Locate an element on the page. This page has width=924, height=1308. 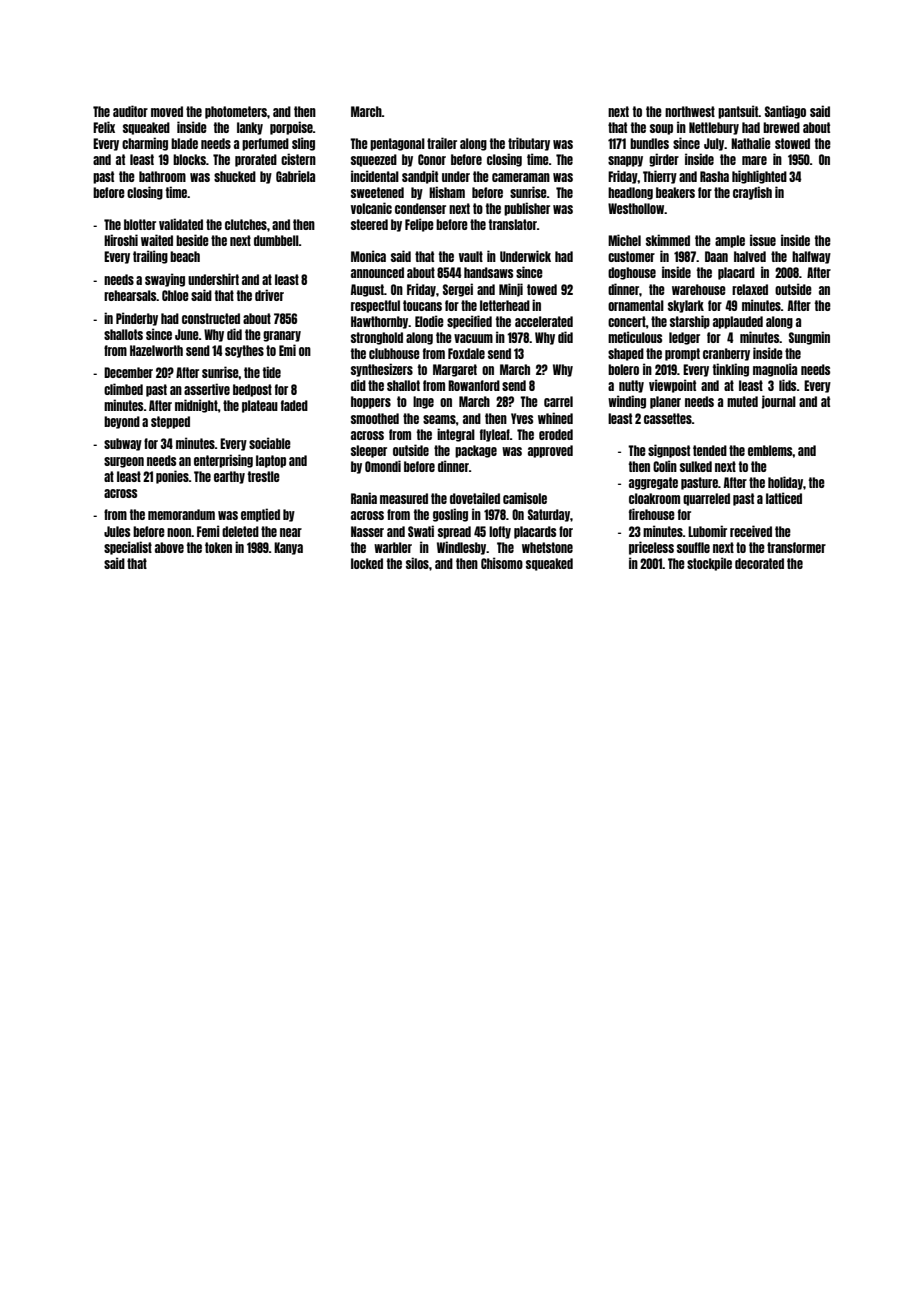
token is located at coordinates (218, 547).
